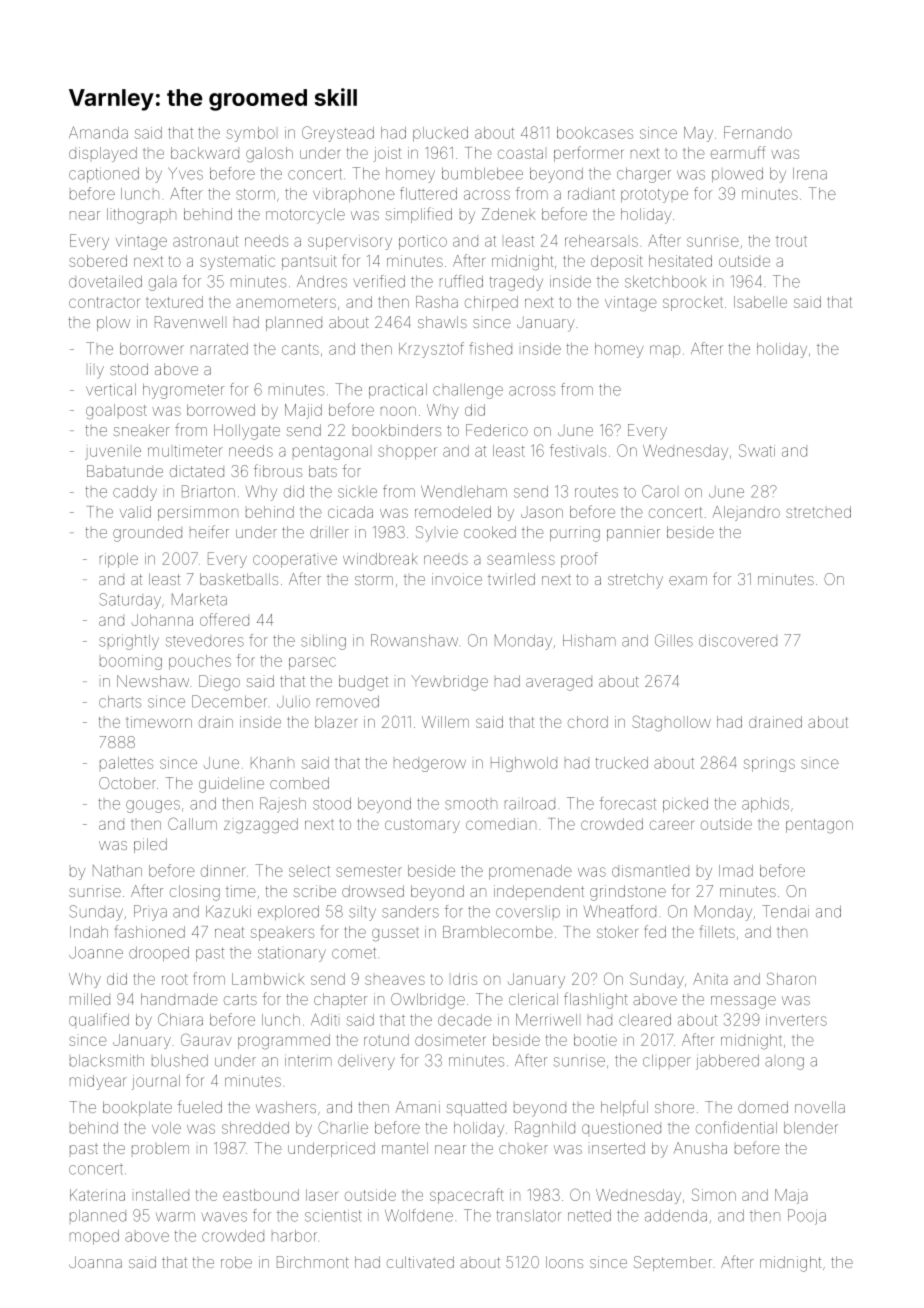 The image size is (924, 1308). What do you see at coordinates (738, 641) in the screenshot?
I see `discovered` at bounding box center [738, 641].
